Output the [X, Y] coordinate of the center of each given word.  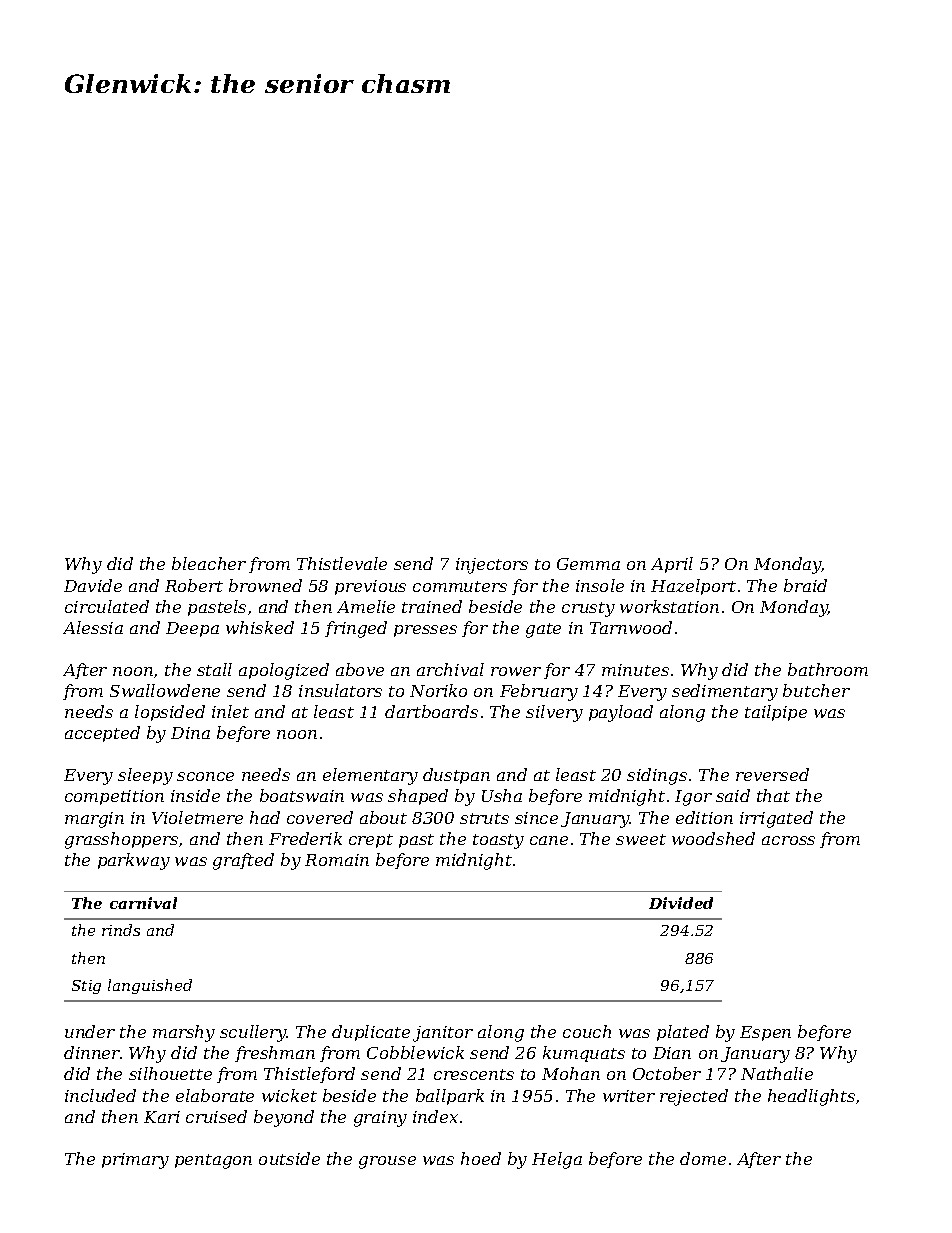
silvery [554, 713]
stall [214, 669]
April [672, 565]
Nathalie [777, 1073]
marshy [184, 1033]
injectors [492, 566]
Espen [765, 1033]
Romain [337, 860]
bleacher [209, 563]
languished [150, 986]
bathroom [828, 669]
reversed [772, 774]
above [360, 669]
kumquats [584, 1054]
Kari [162, 1117]
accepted [102, 734]
